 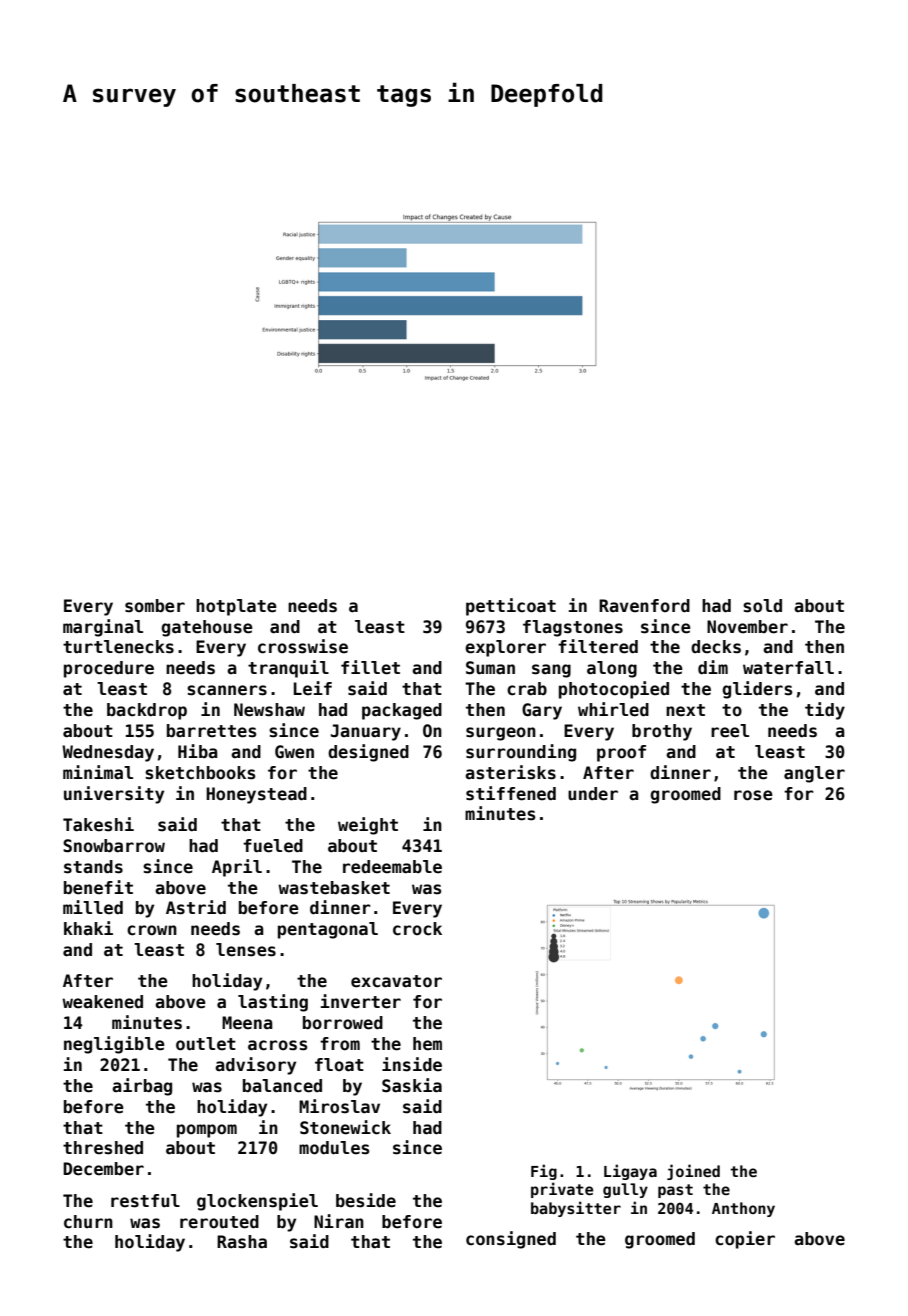 I want to click on beside, so click(x=366, y=1200).
